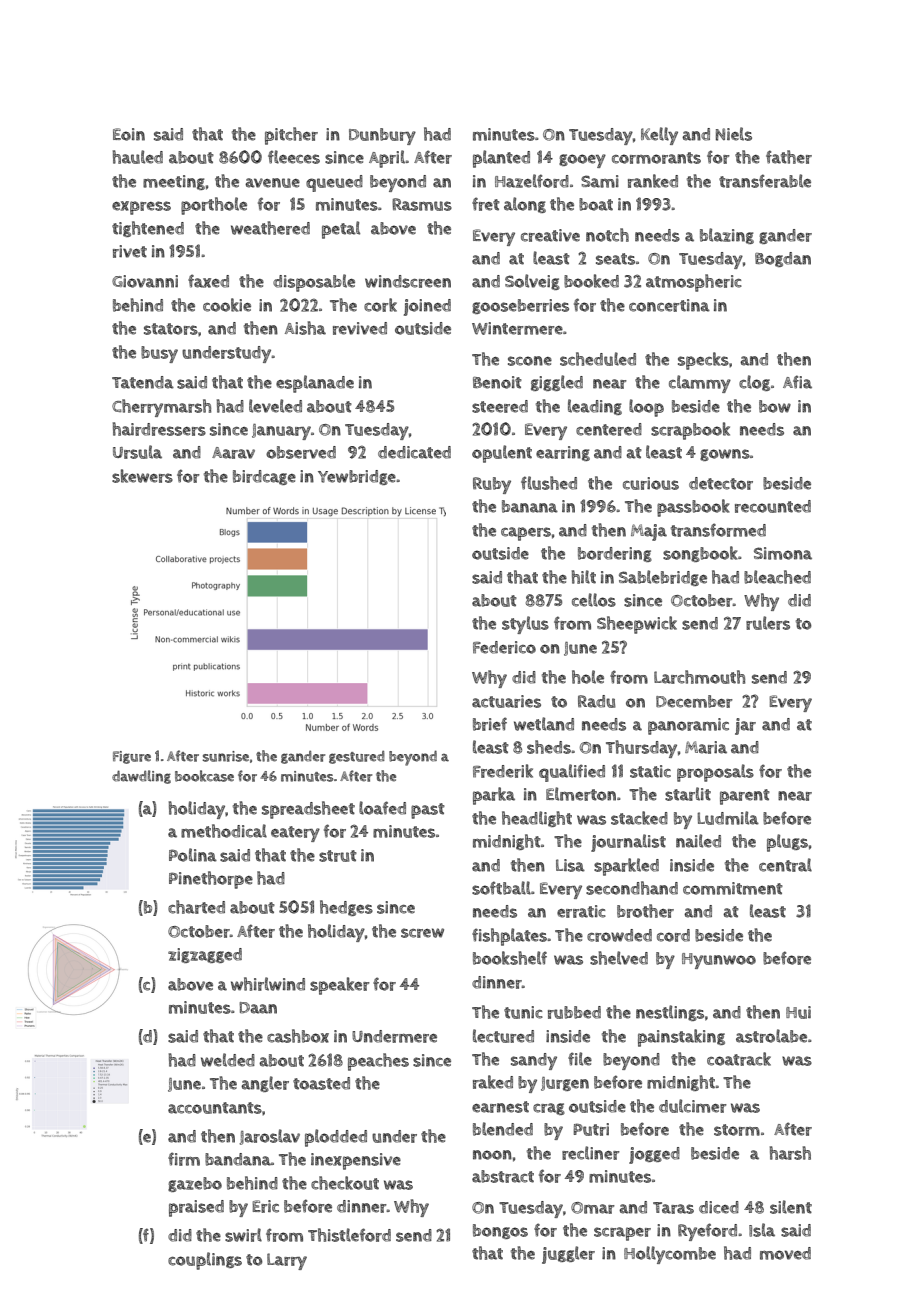 This page has height=1308, width=924. Describe the element at coordinates (382, 136) in the page. I see `Dunbury` at that location.
